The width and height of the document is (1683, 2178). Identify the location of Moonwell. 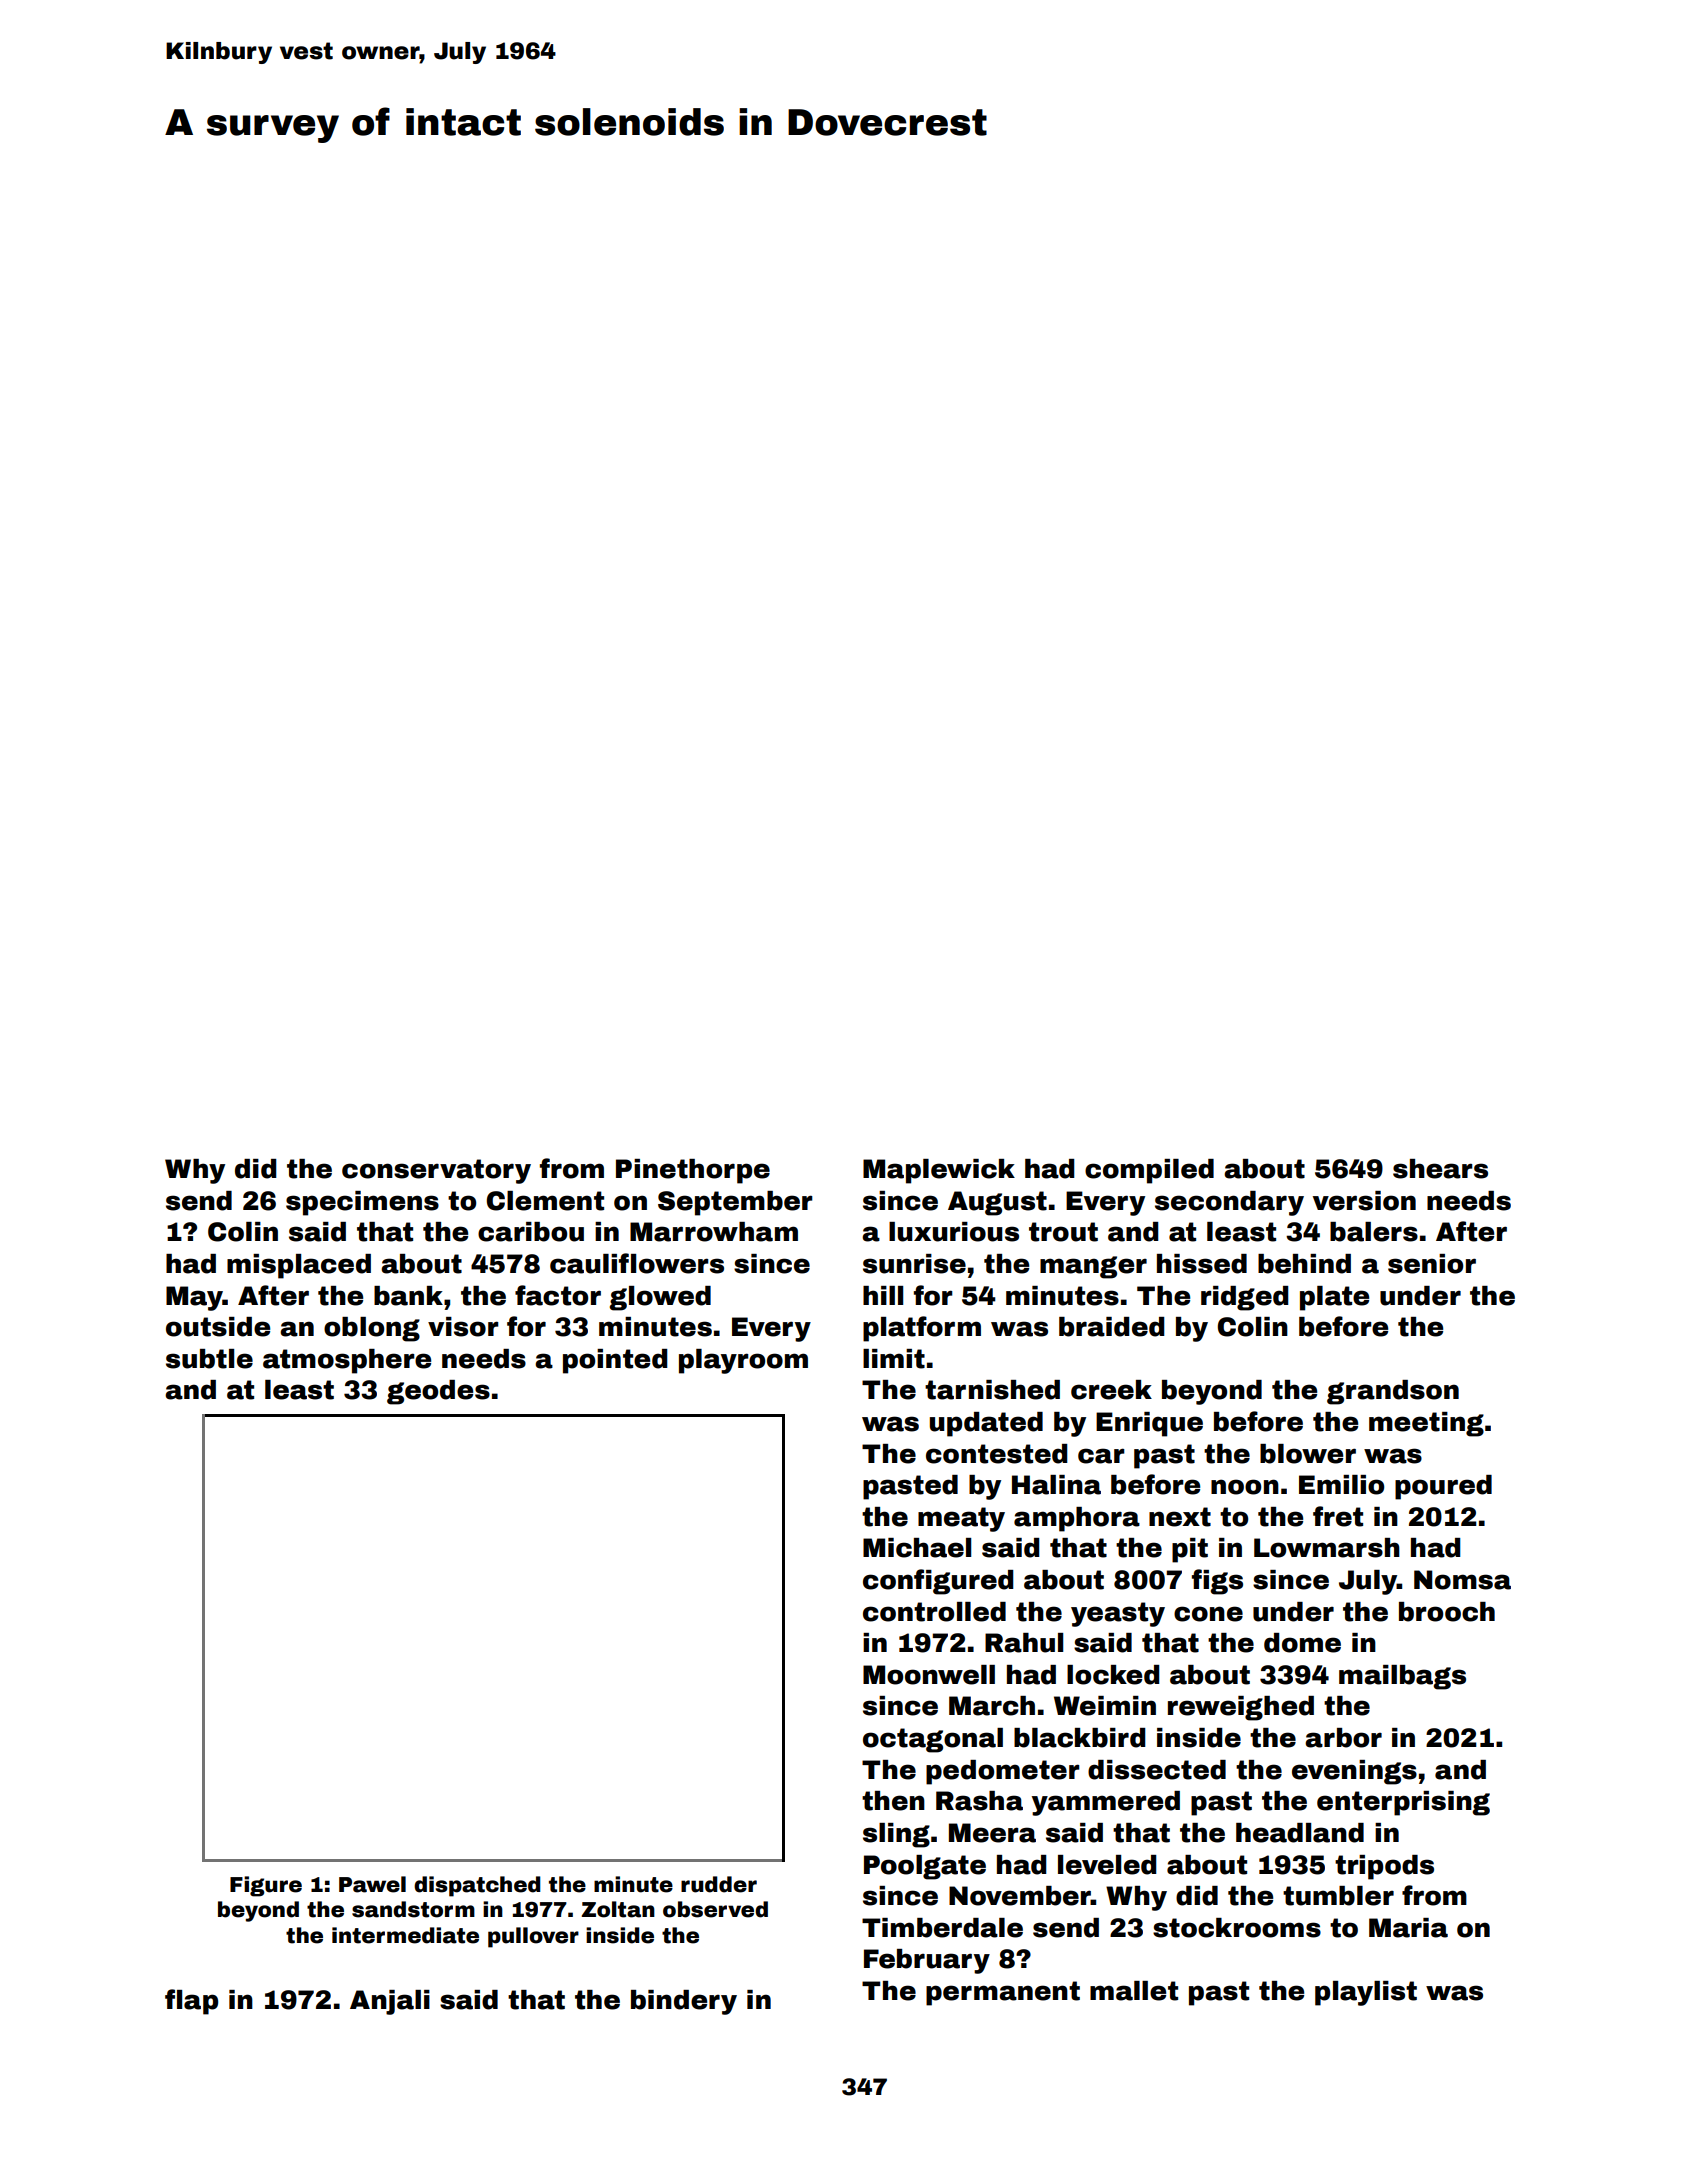
(929, 1675).
